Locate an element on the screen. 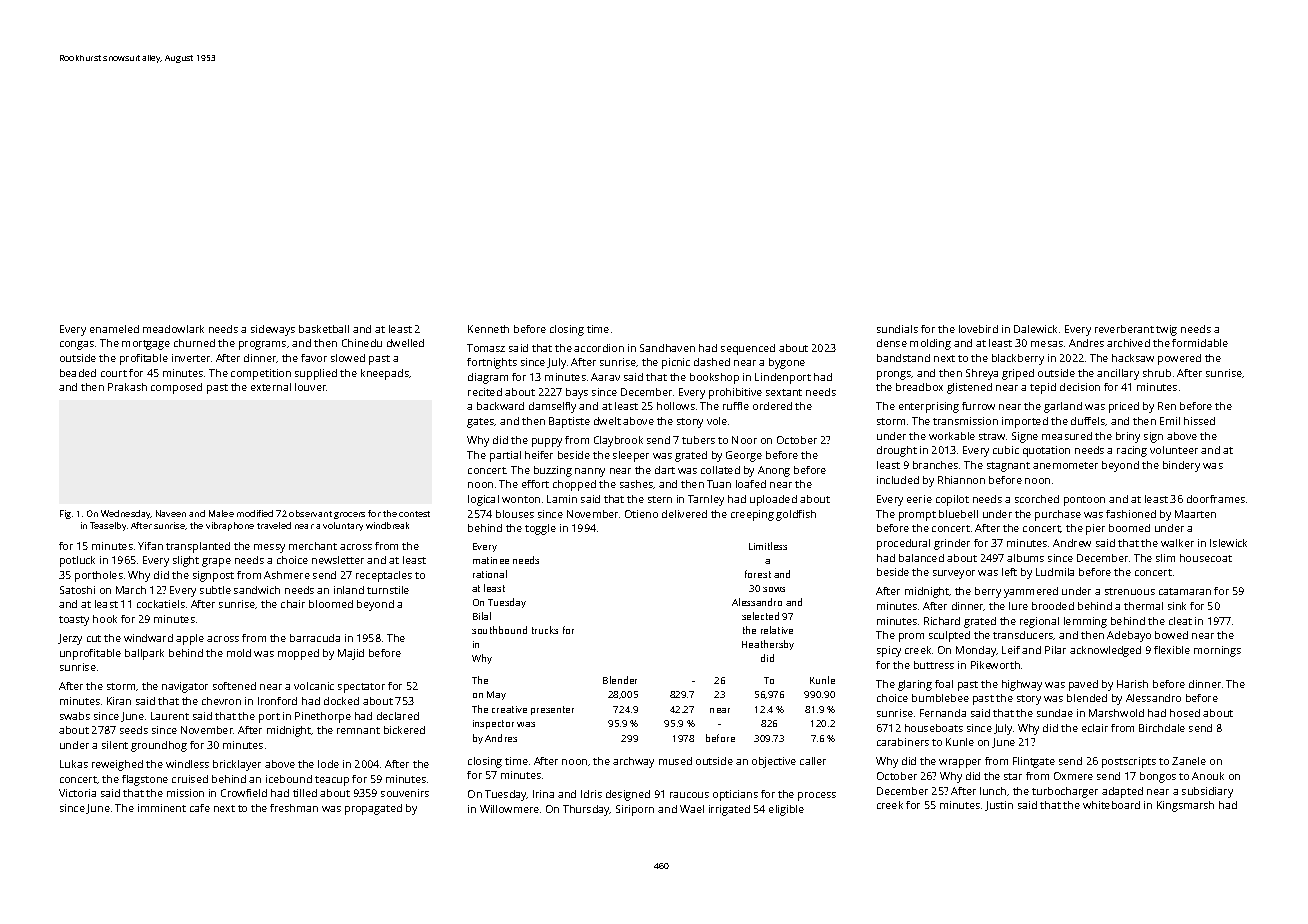  buzzing is located at coordinates (553, 471).
